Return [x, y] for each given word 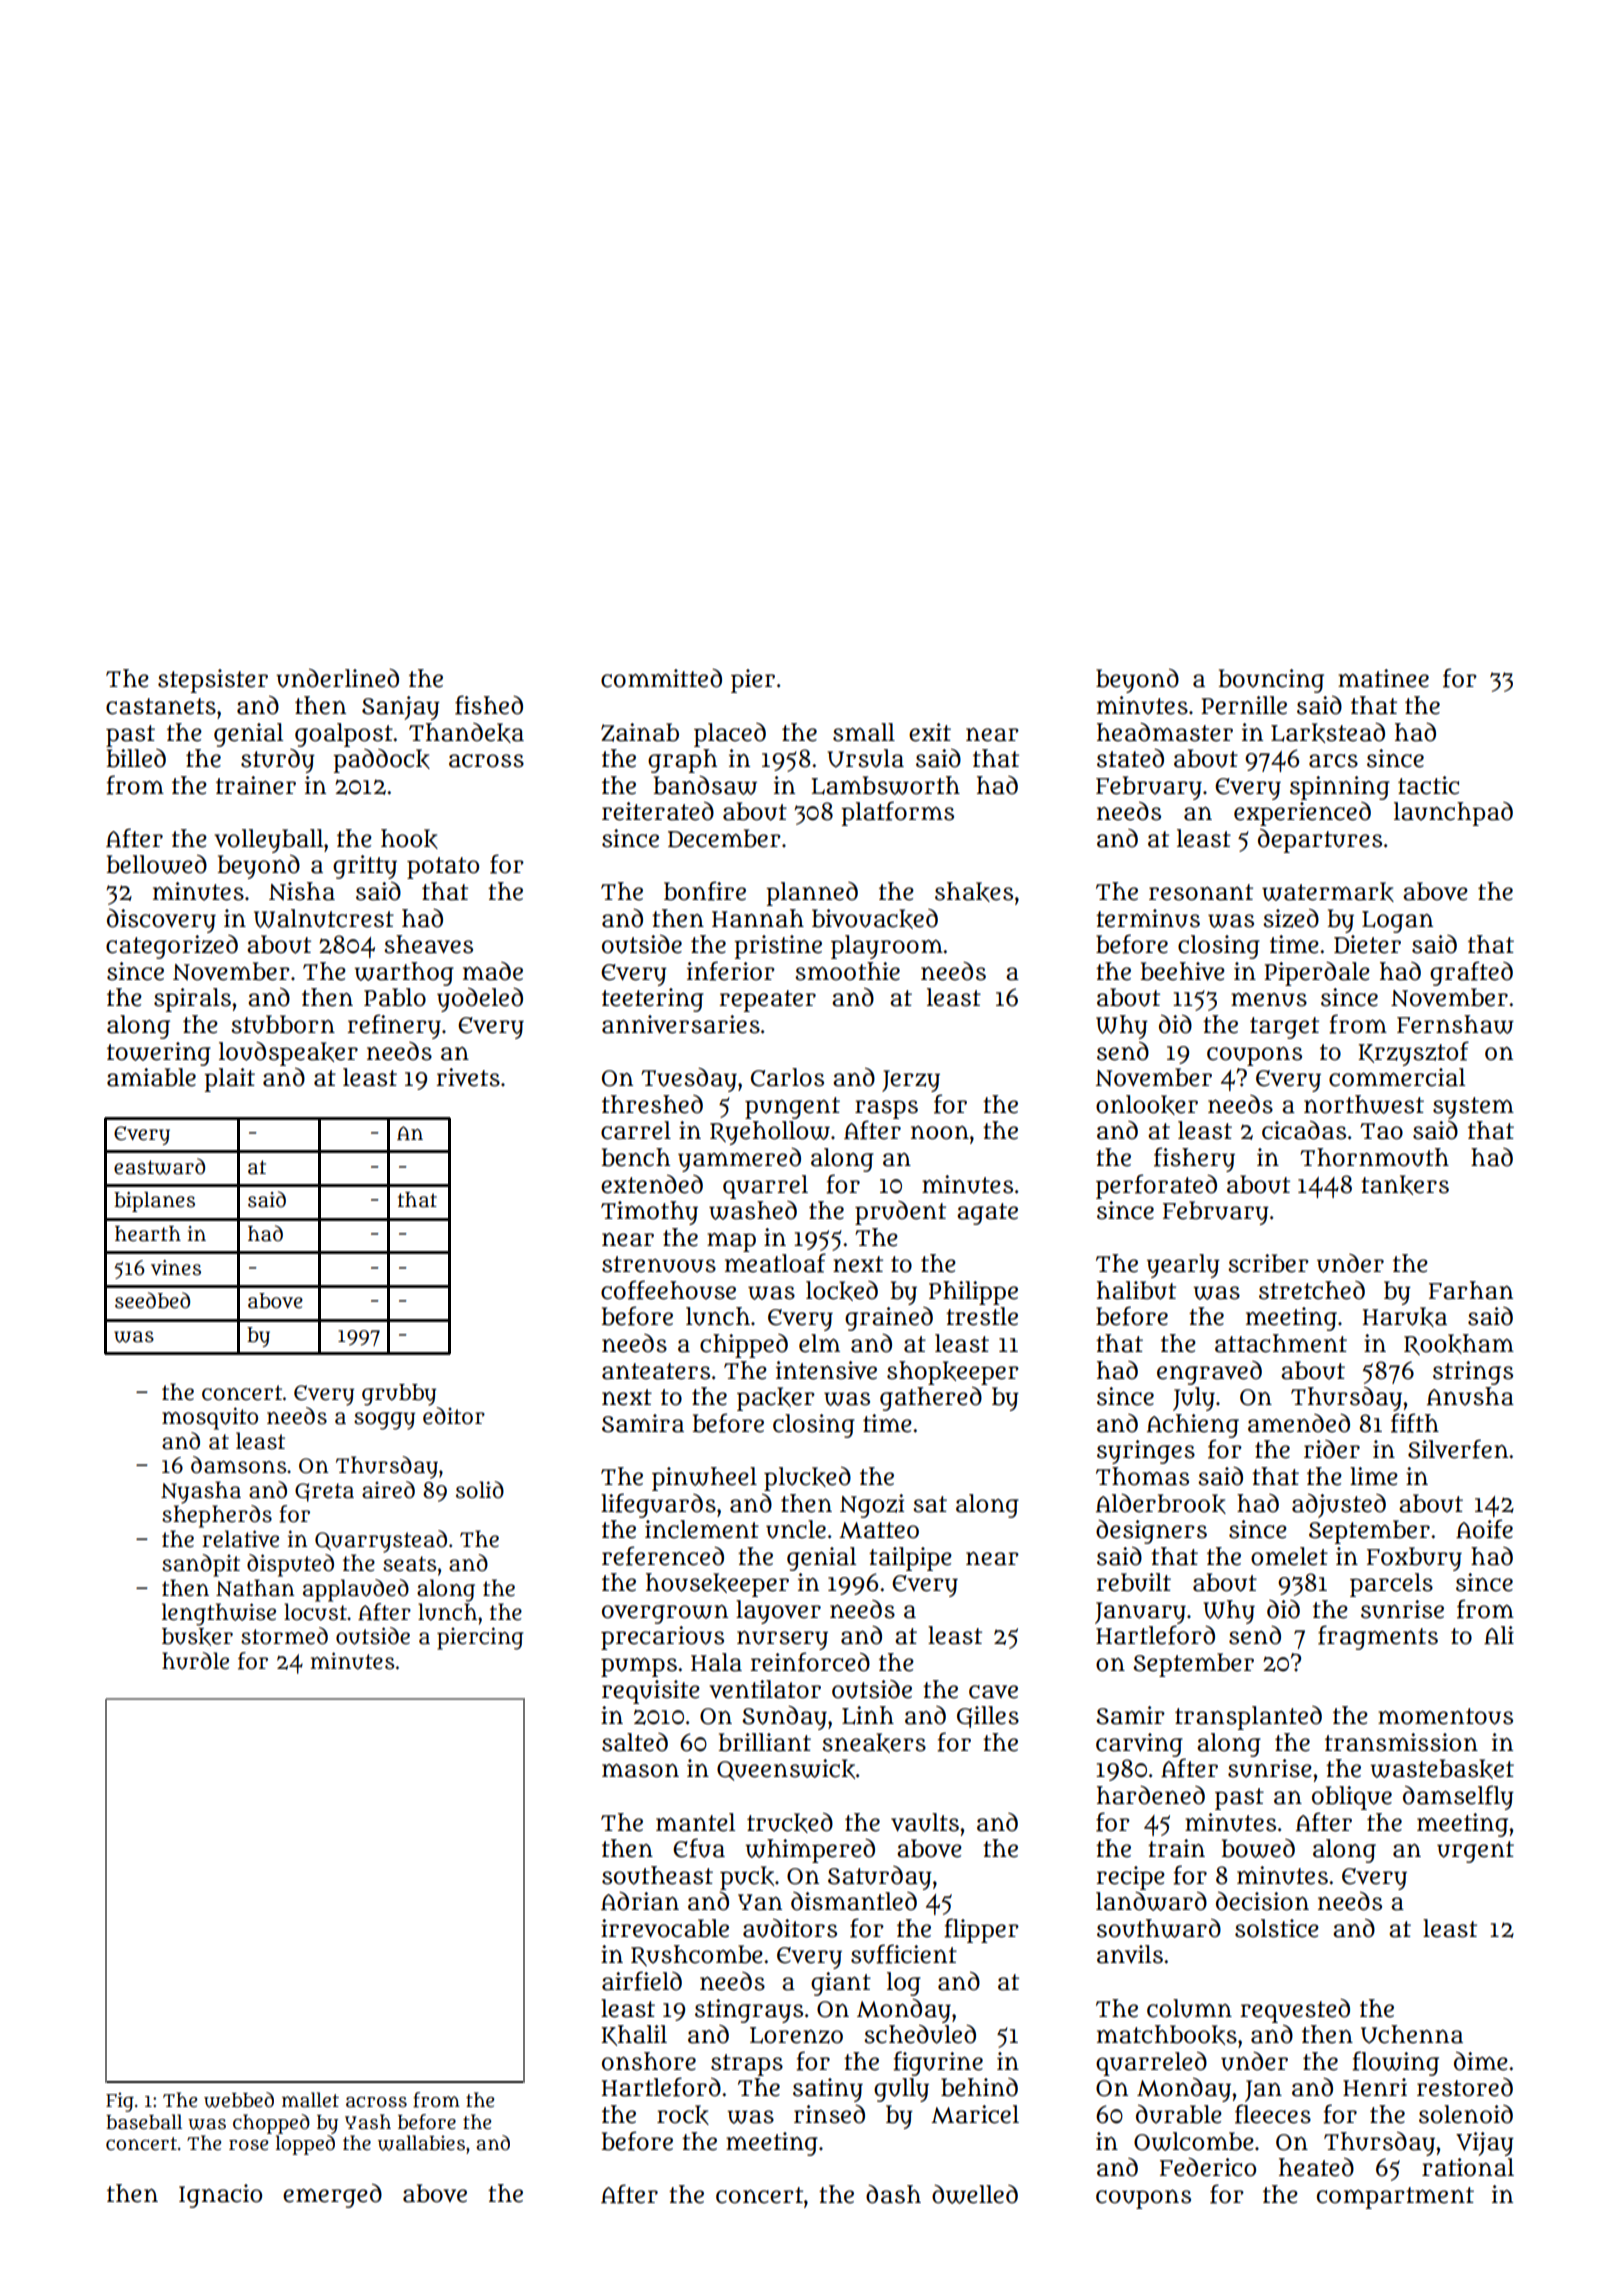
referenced [663, 1556]
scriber [1268, 1263]
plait [229, 1080]
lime [1374, 1476]
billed [136, 758]
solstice [1277, 1928]
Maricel [975, 2114]
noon [940, 1133]
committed [661, 678]
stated [1130, 758]
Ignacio [220, 2196]
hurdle [195, 1661]
